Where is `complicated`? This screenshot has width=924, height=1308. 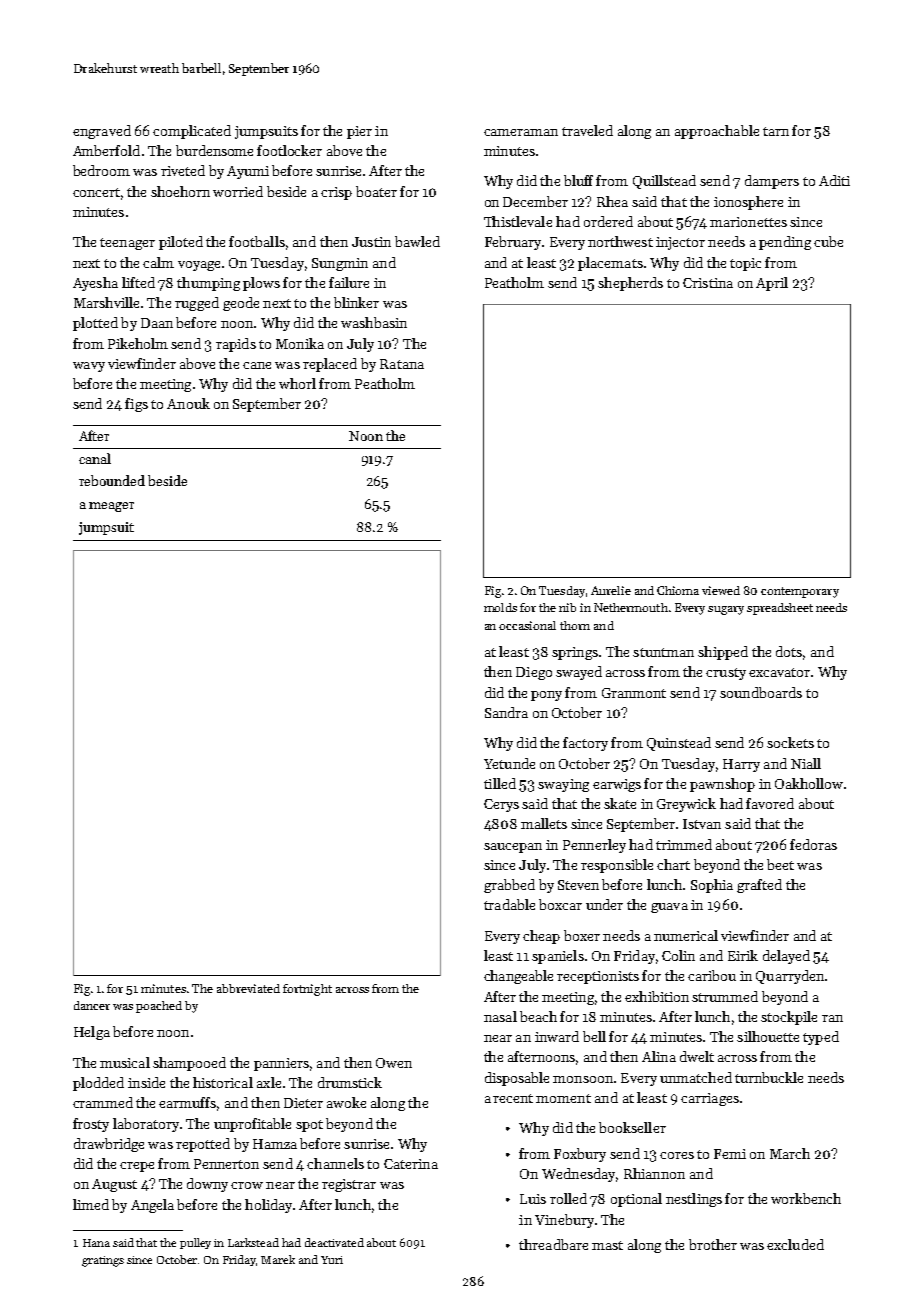 complicated is located at coordinates (192, 132).
